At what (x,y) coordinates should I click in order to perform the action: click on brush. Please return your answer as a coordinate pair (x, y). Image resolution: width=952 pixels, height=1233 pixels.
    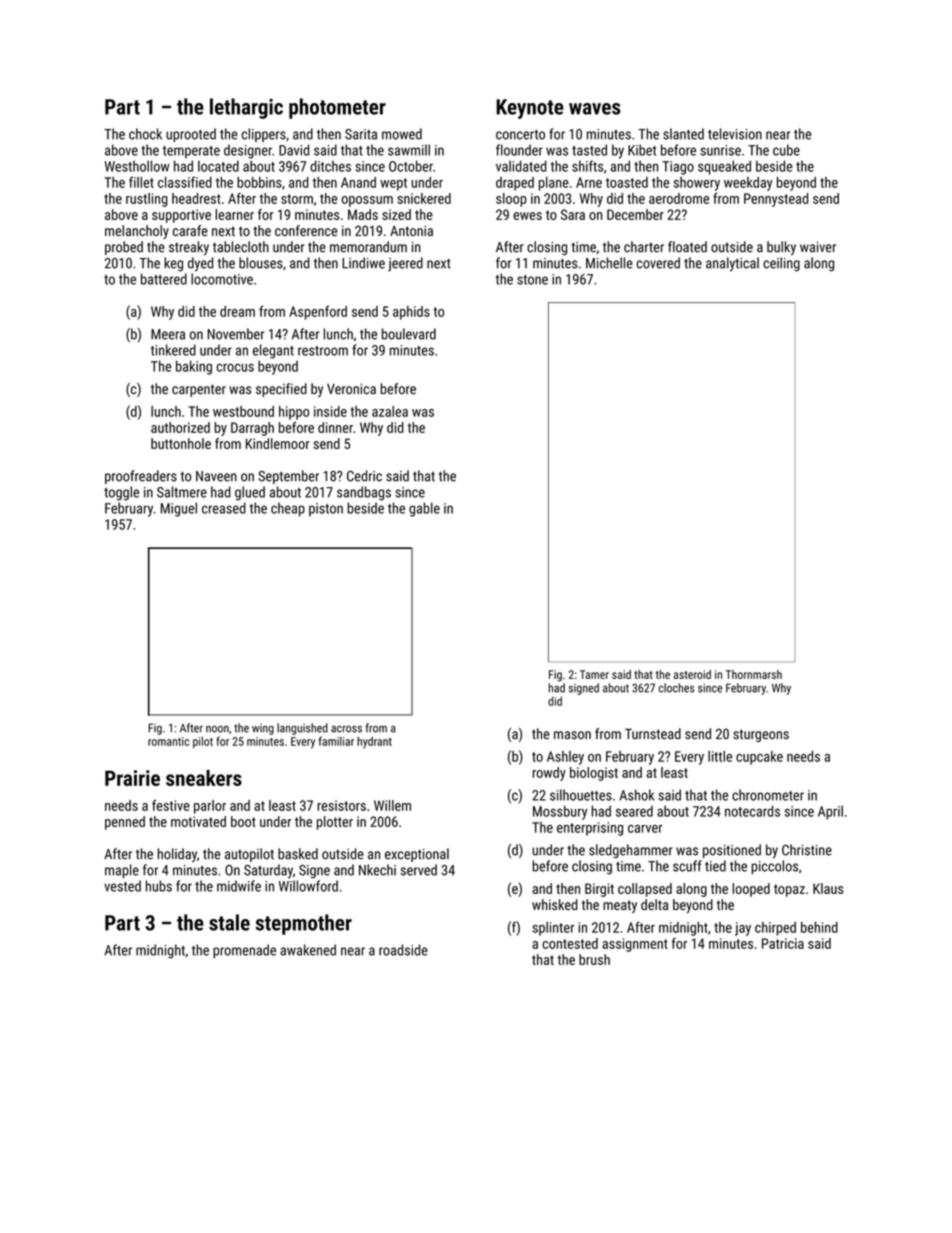
    Looking at the image, I should click on (594, 959).
